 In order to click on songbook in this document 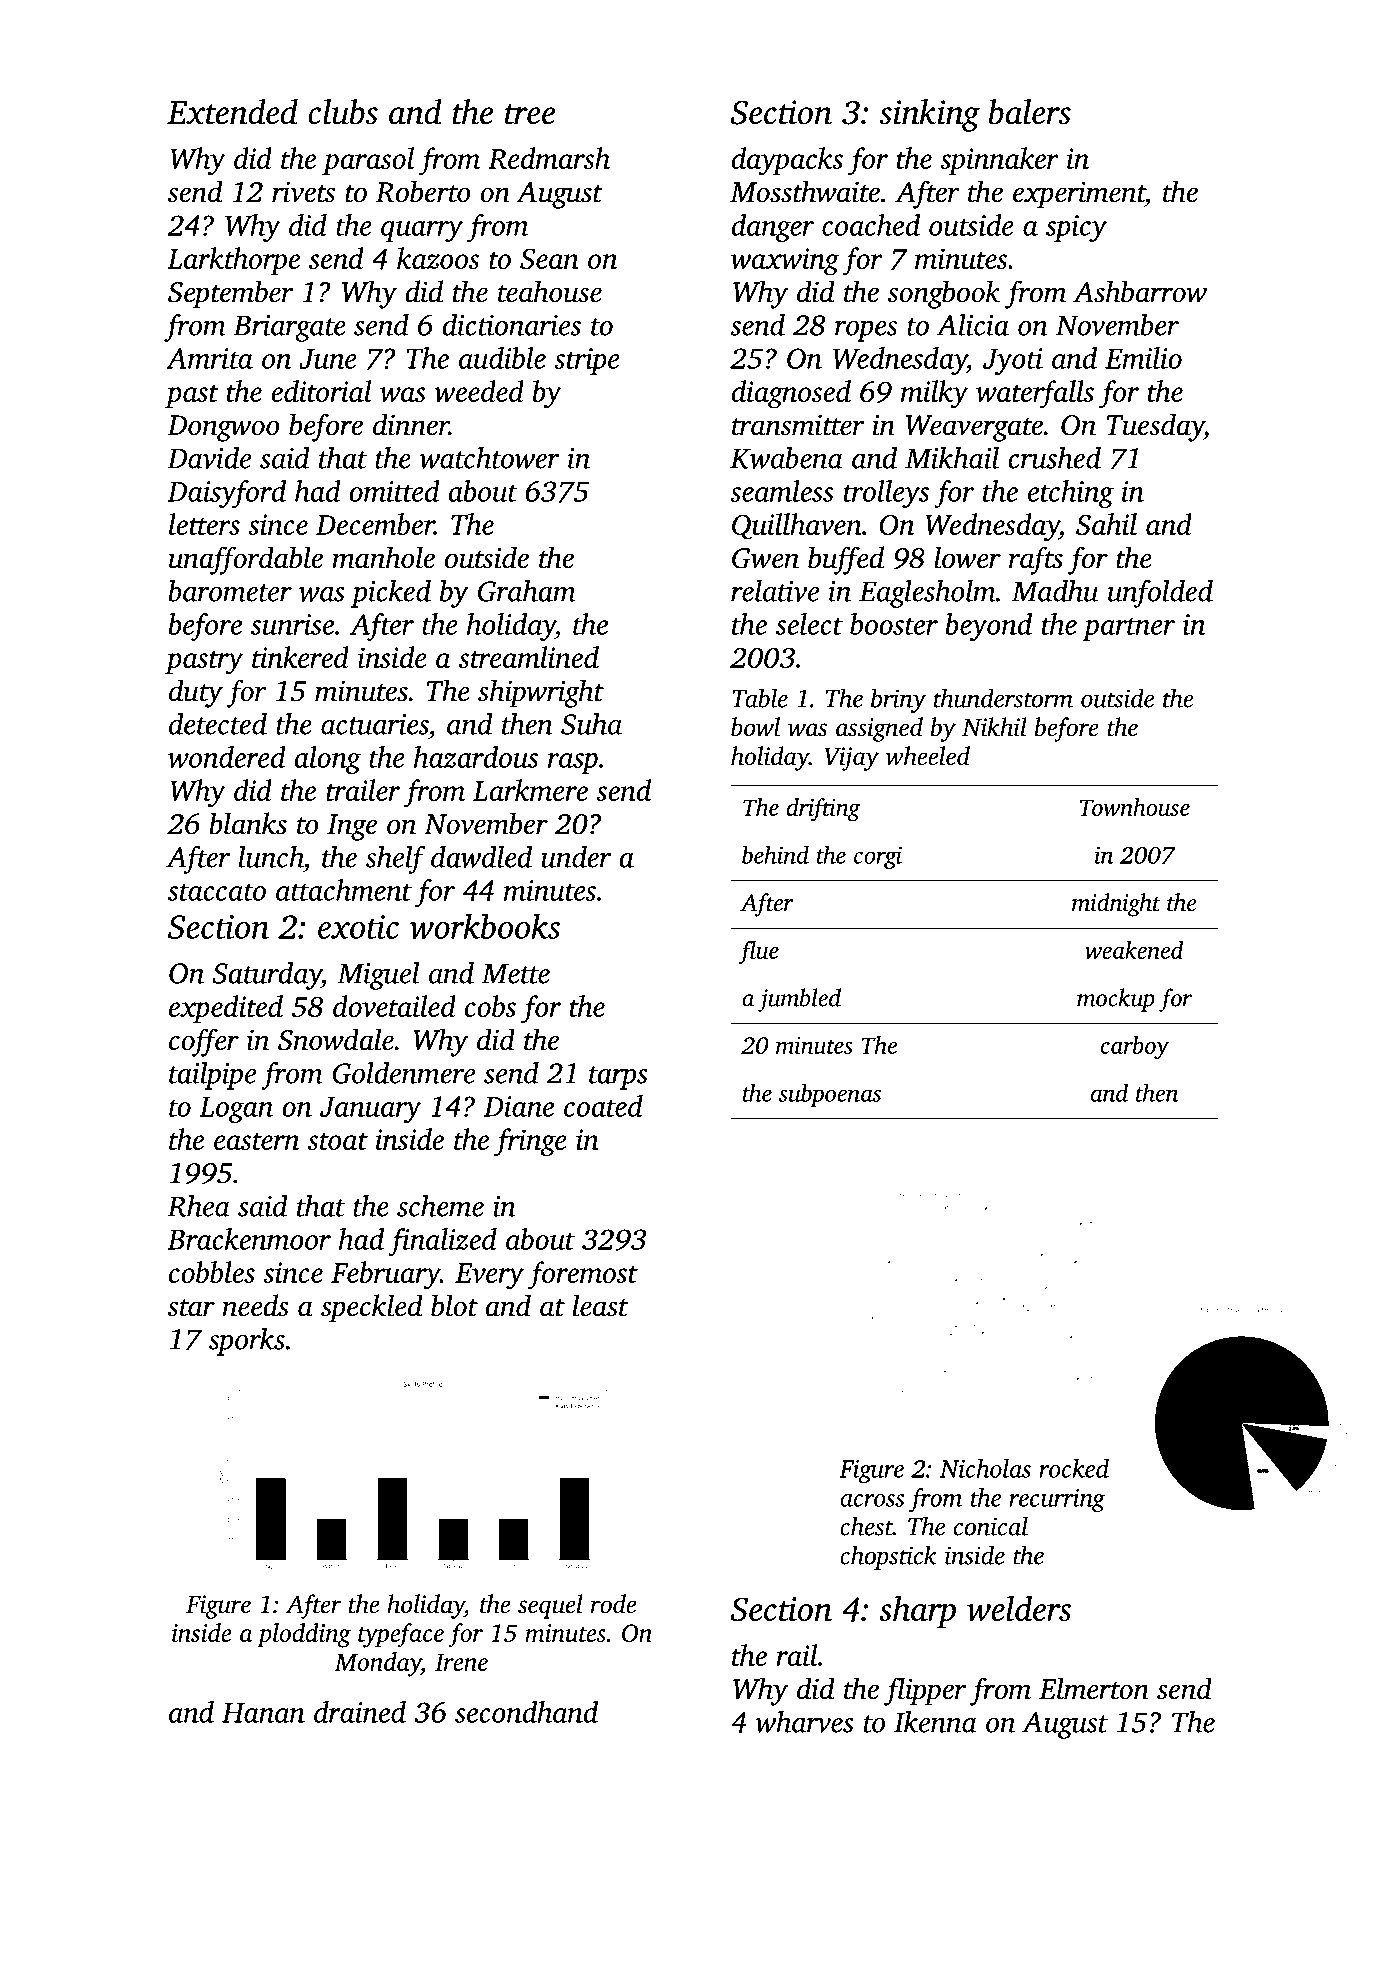, I will do `click(944, 294)`.
